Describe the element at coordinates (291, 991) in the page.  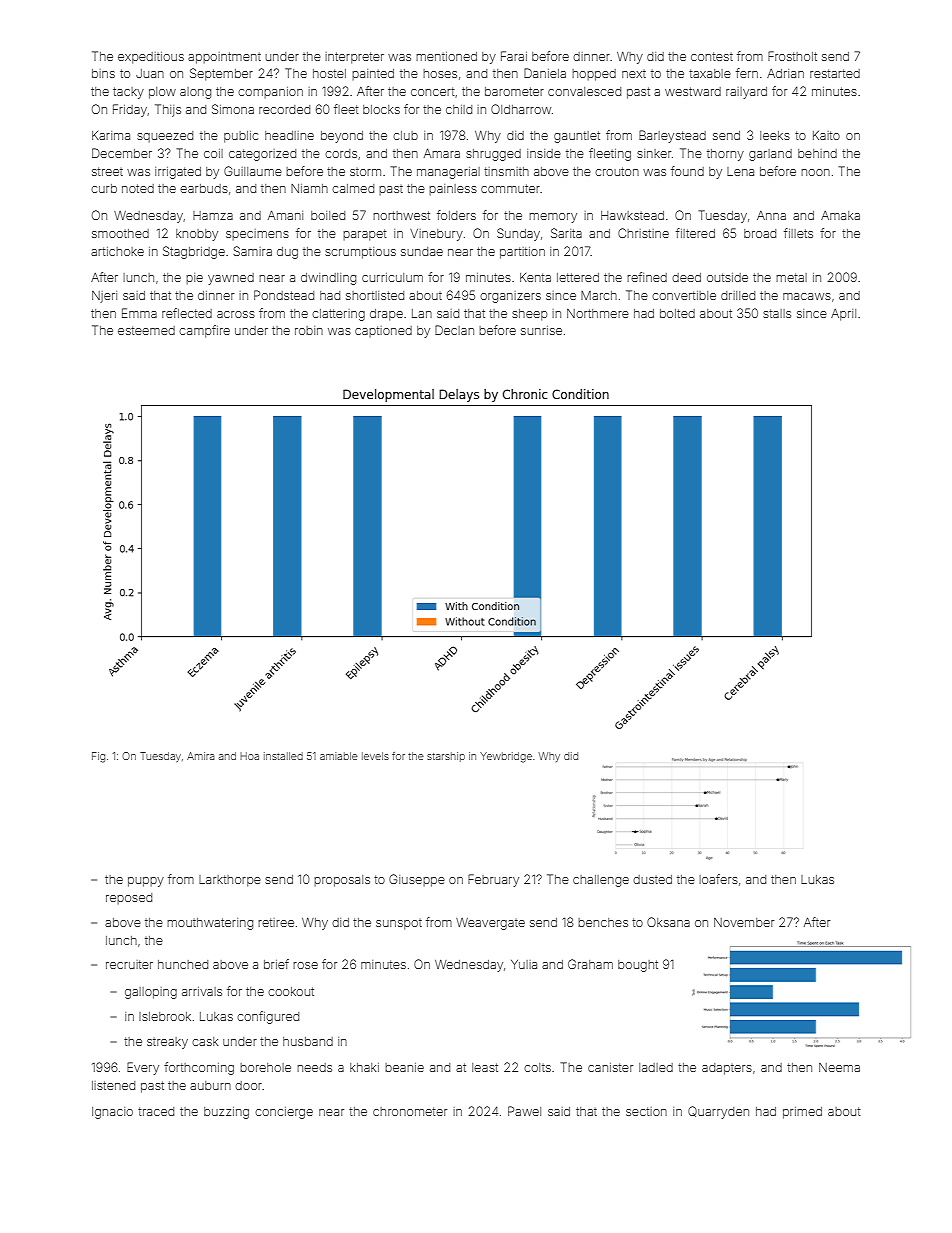
I see `cookout` at that location.
